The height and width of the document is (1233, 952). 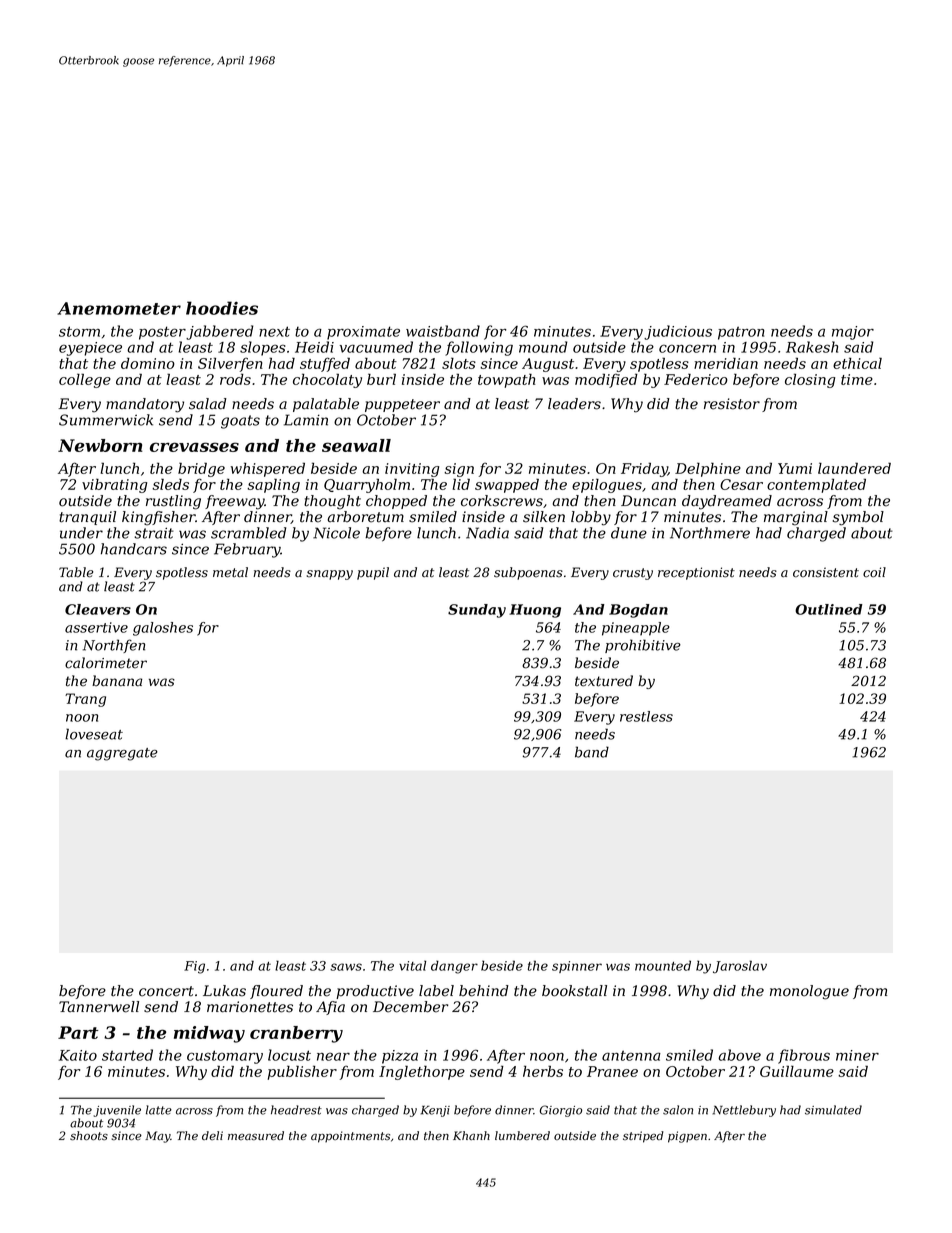 I want to click on Newborn, so click(x=100, y=445).
